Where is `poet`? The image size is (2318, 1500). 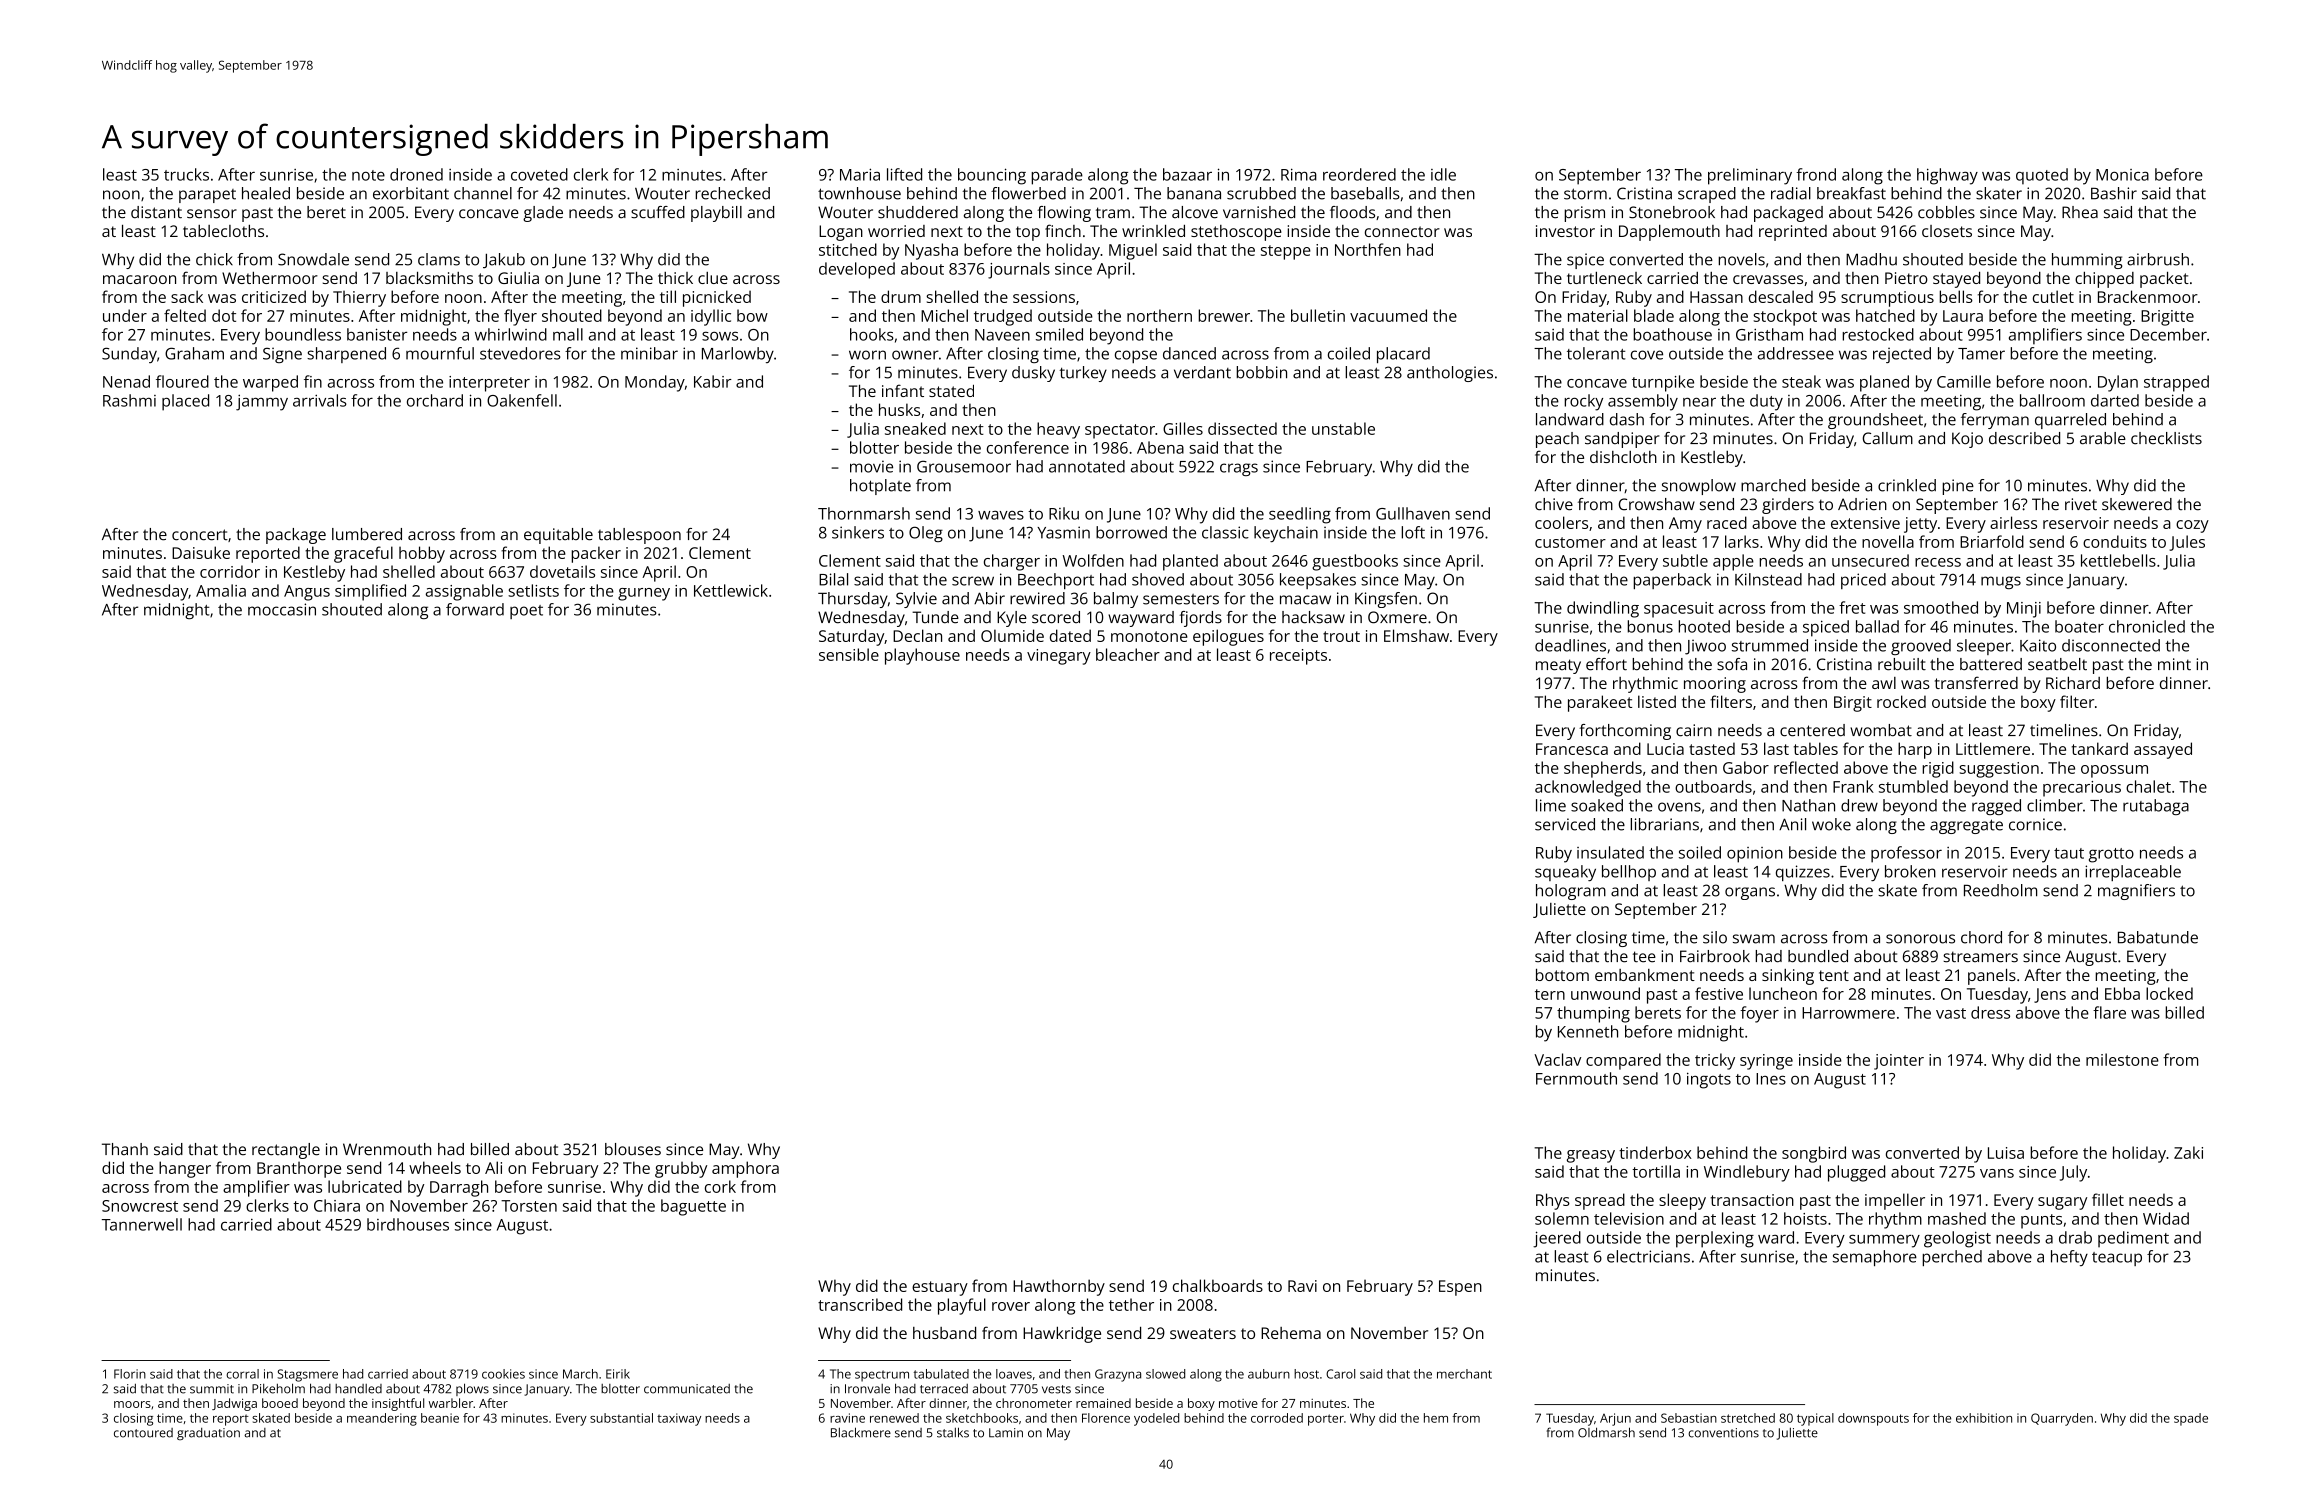 poet is located at coordinates (526, 612).
